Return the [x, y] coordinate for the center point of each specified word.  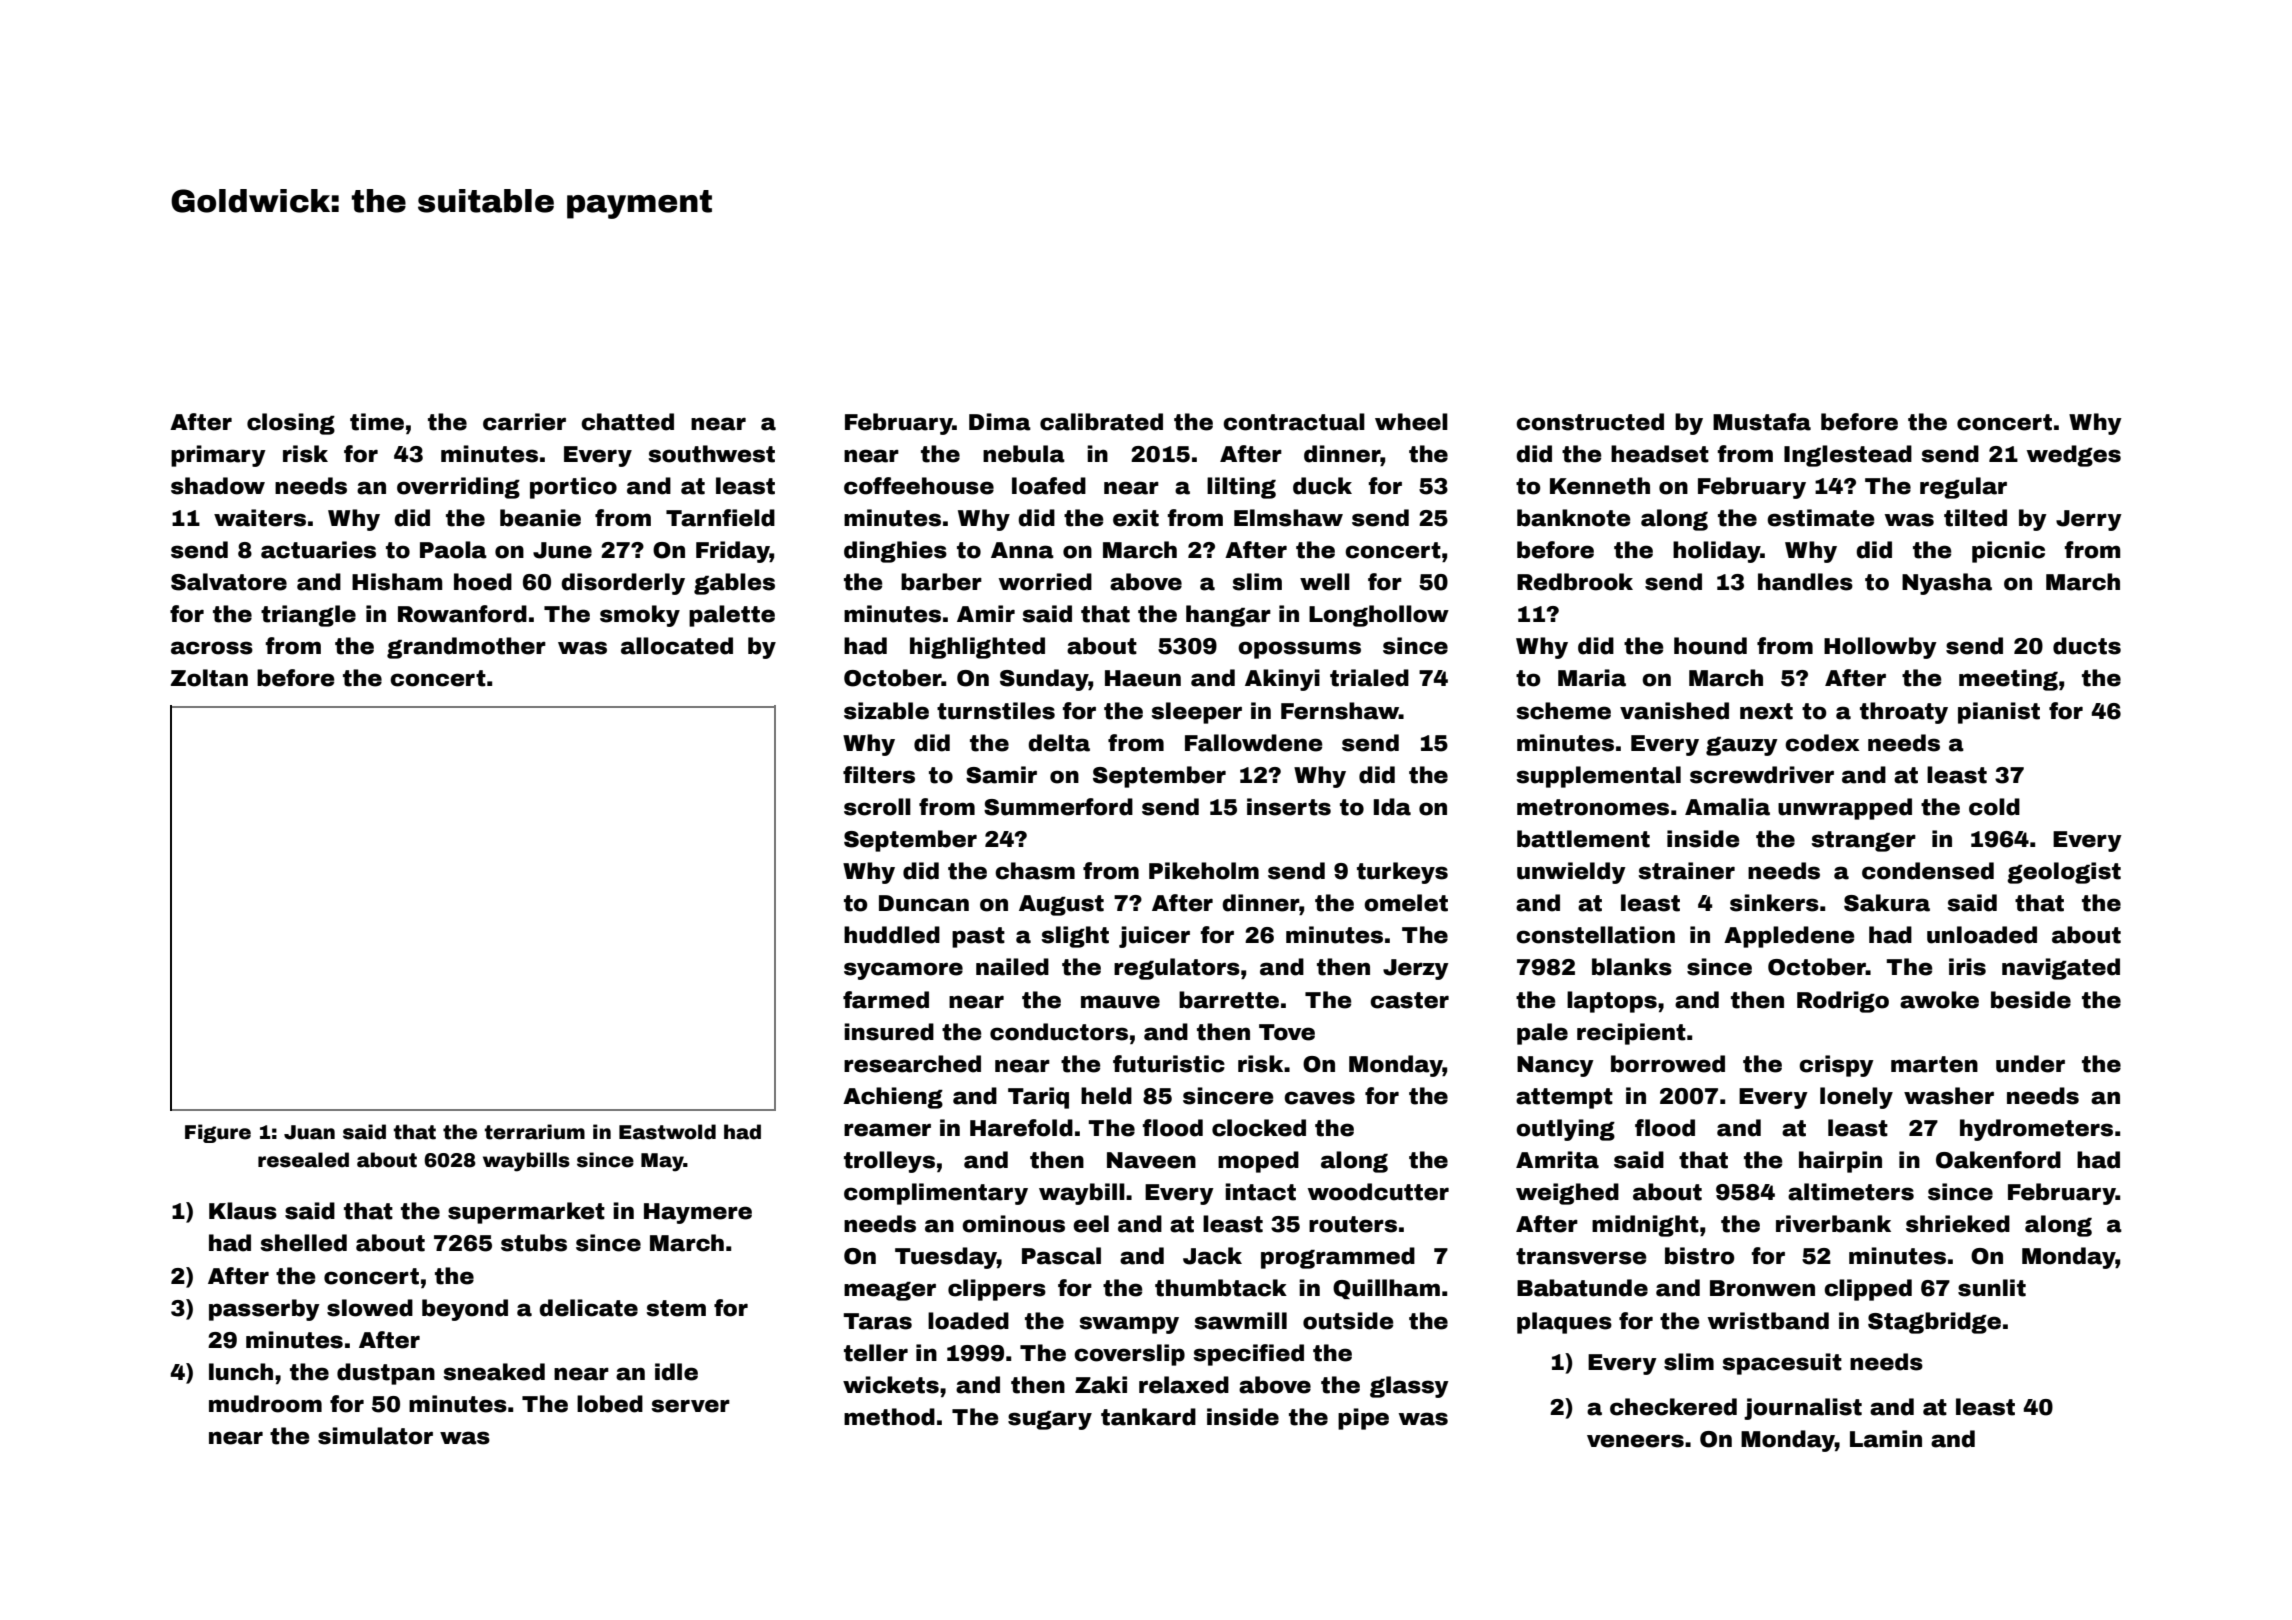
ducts [2087, 646]
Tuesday [946, 1258]
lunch [241, 1372]
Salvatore [229, 582]
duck [1322, 486]
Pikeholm [1204, 871]
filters [879, 775]
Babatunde [1582, 1288]
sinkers [1774, 903]
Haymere [698, 1213]
